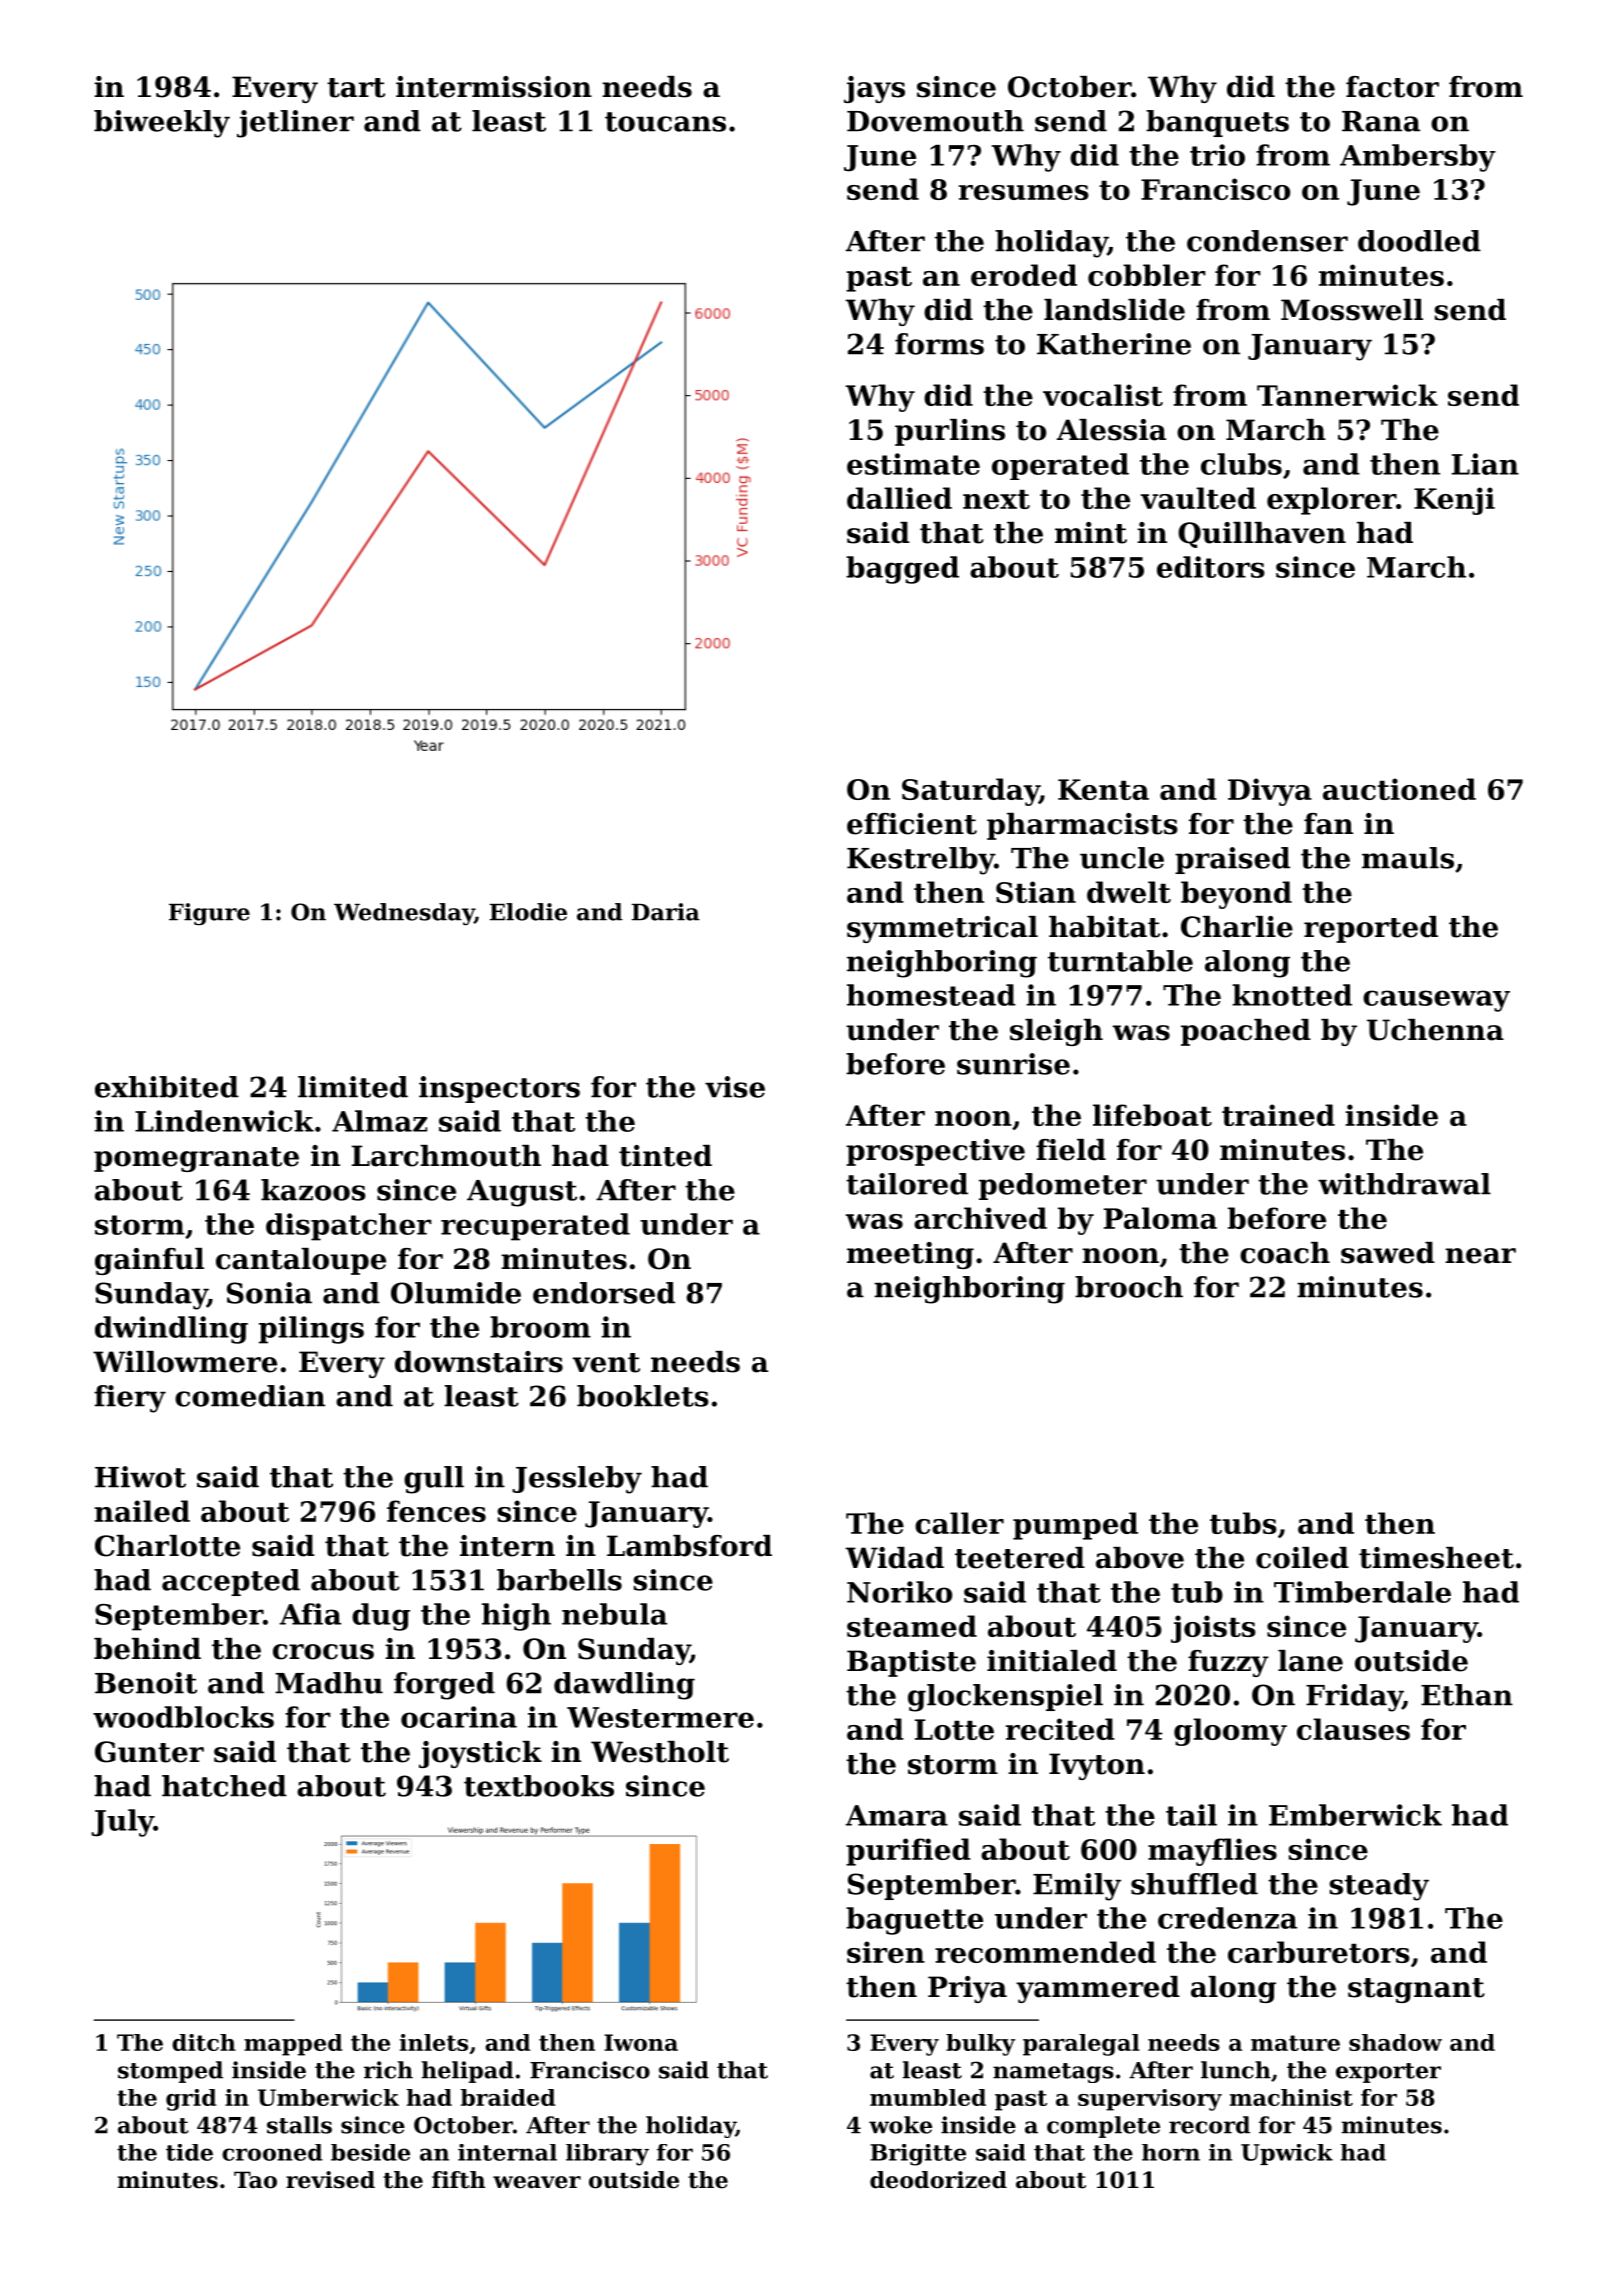 The image size is (1620, 2292). I want to click on Jessleby, so click(577, 1480).
